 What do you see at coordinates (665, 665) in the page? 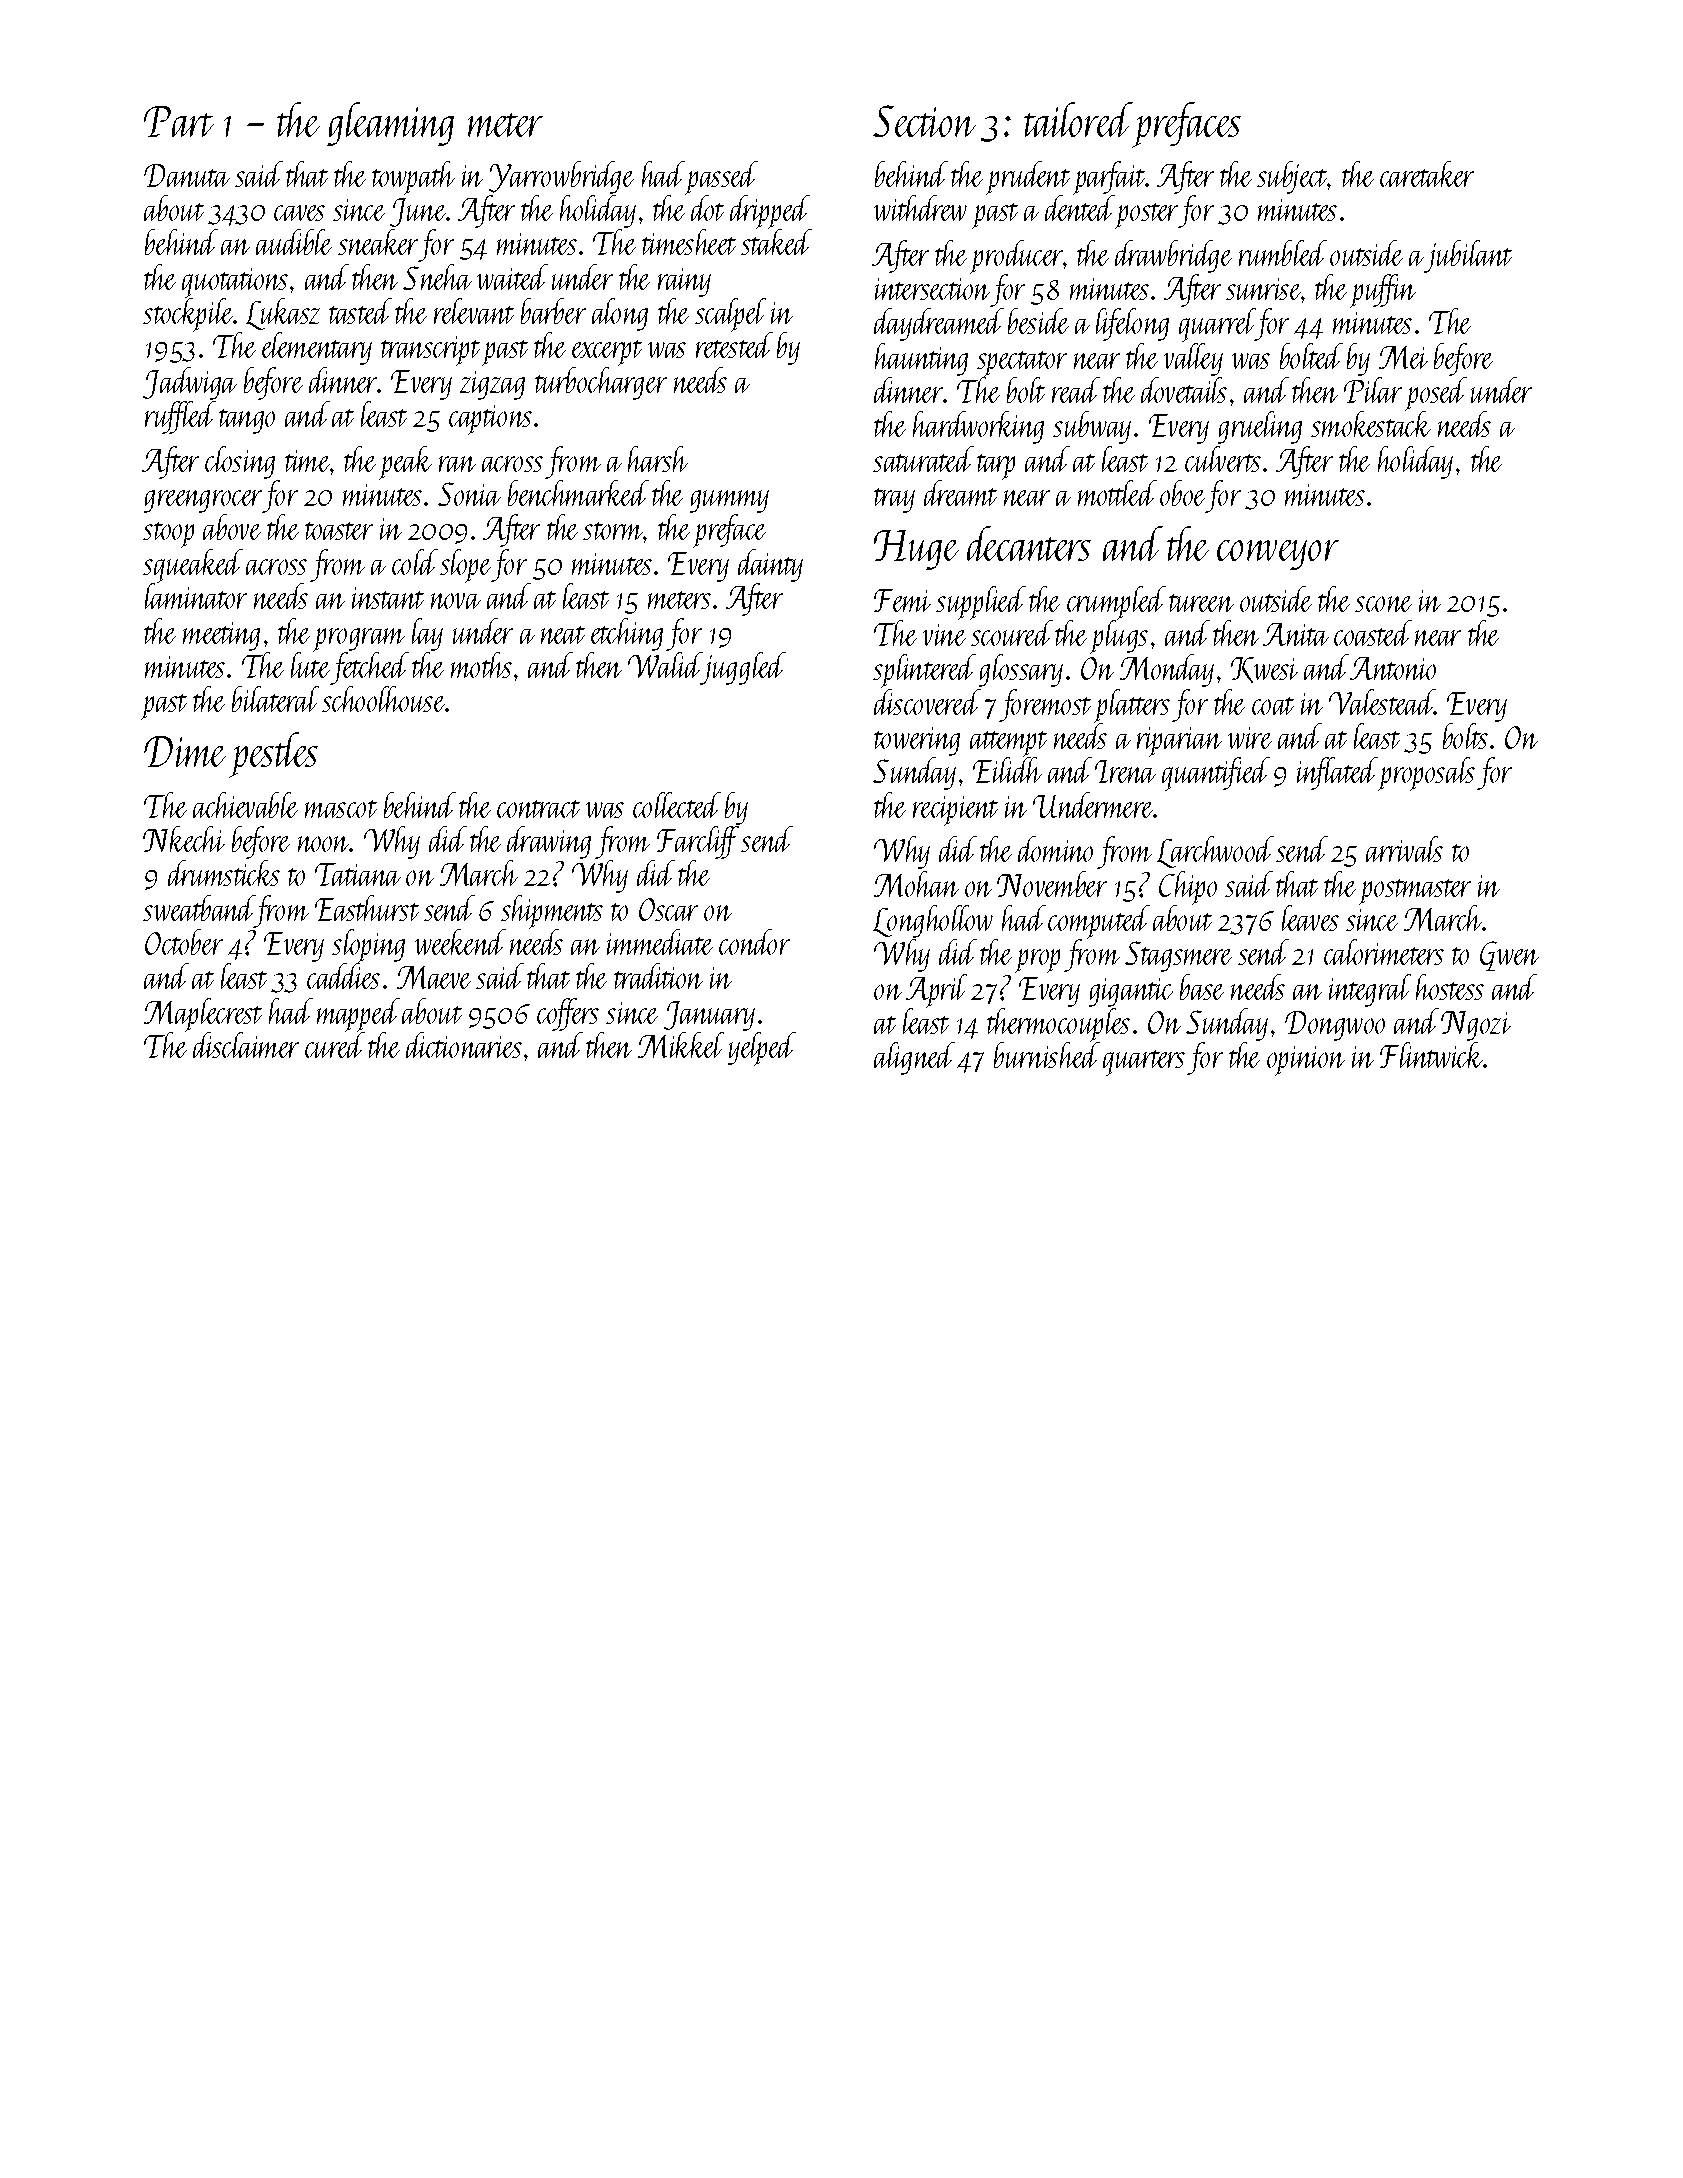
I see `Walid` at bounding box center [665, 665].
